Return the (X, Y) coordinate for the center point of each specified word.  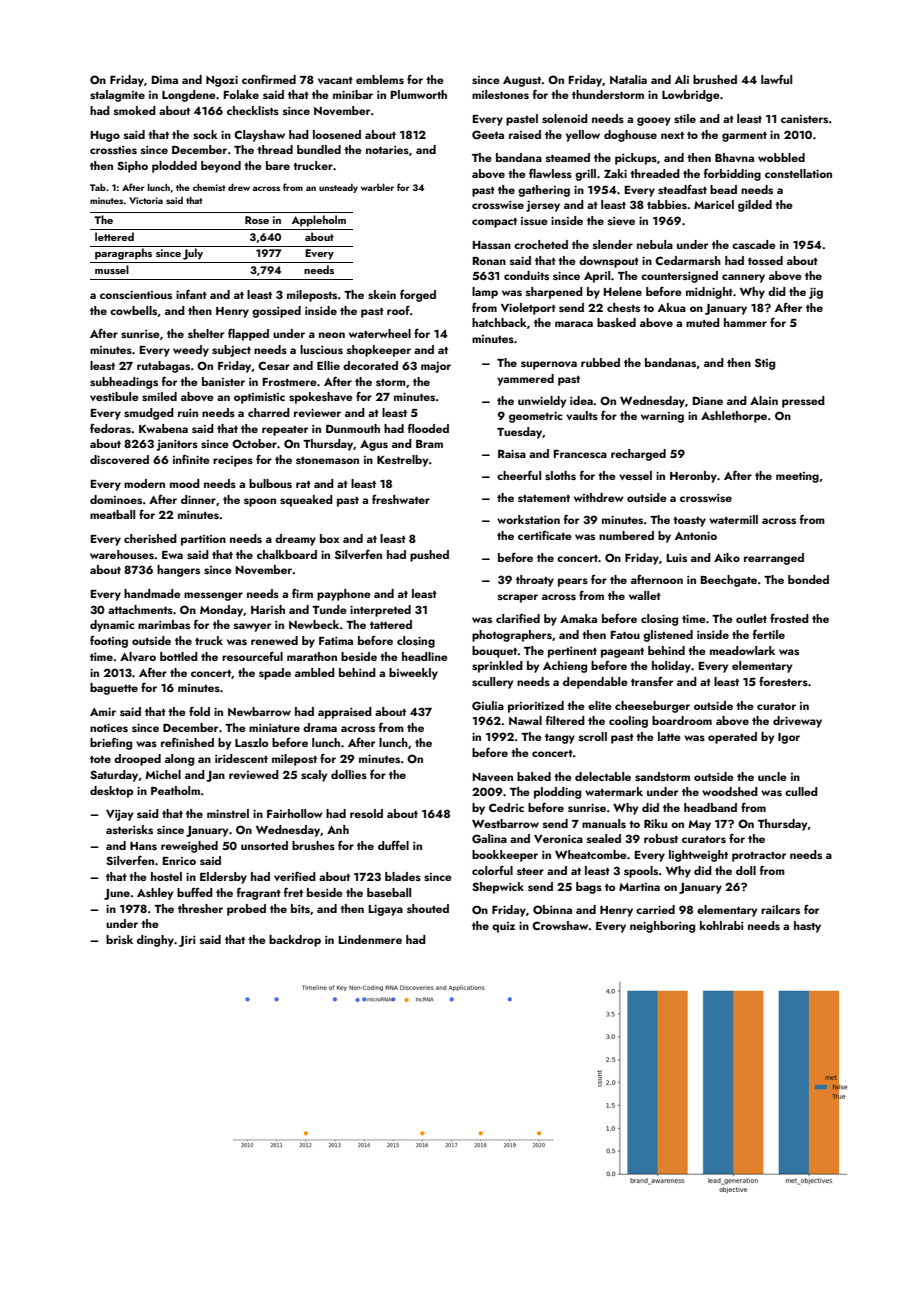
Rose (257, 220)
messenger (213, 596)
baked (534, 776)
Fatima (336, 641)
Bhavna (734, 157)
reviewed (254, 774)
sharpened (554, 293)
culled (801, 791)
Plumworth (419, 94)
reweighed (189, 847)
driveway (797, 722)
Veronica (558, 839)
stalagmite (117, 96)
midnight (709, 293)
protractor (759, 857)
